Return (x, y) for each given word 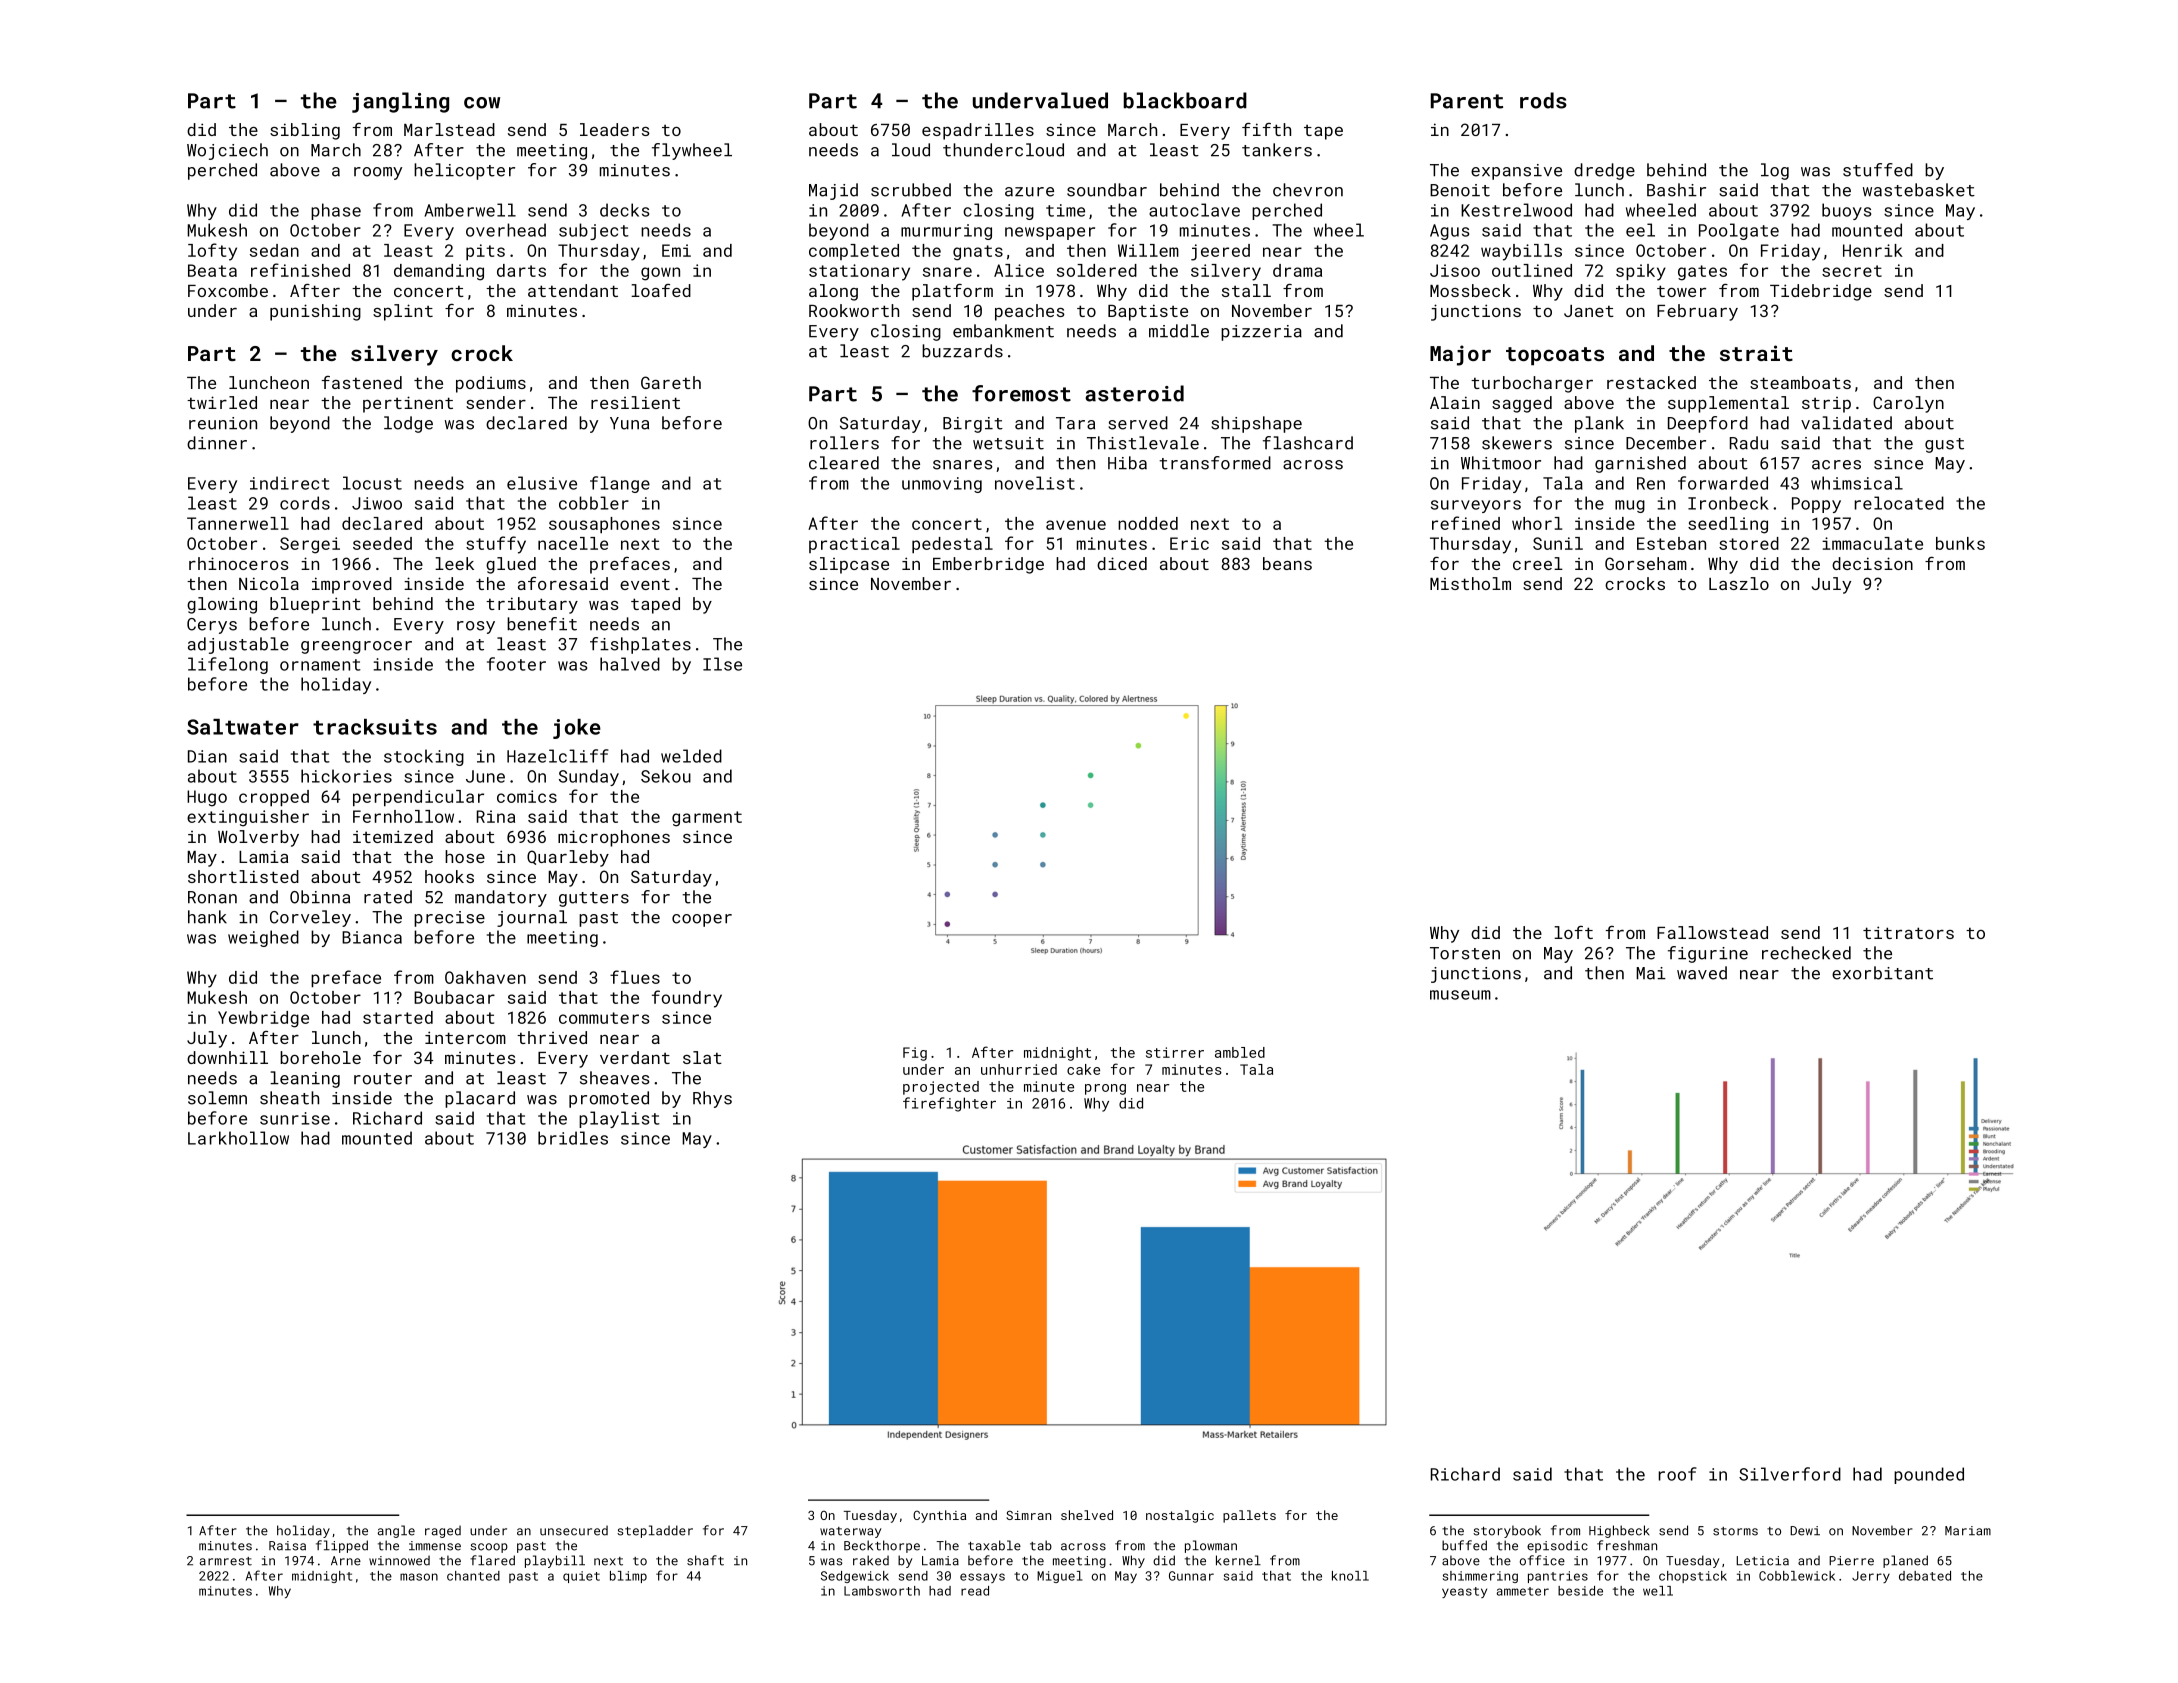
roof (1678, 1474)
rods (1543, 100)
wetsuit (1008, 443)
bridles (573, 1138)
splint (403, 312)
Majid (833, 191)
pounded (1929, 1475)
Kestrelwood (1516, 210)
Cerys (212, 626)
